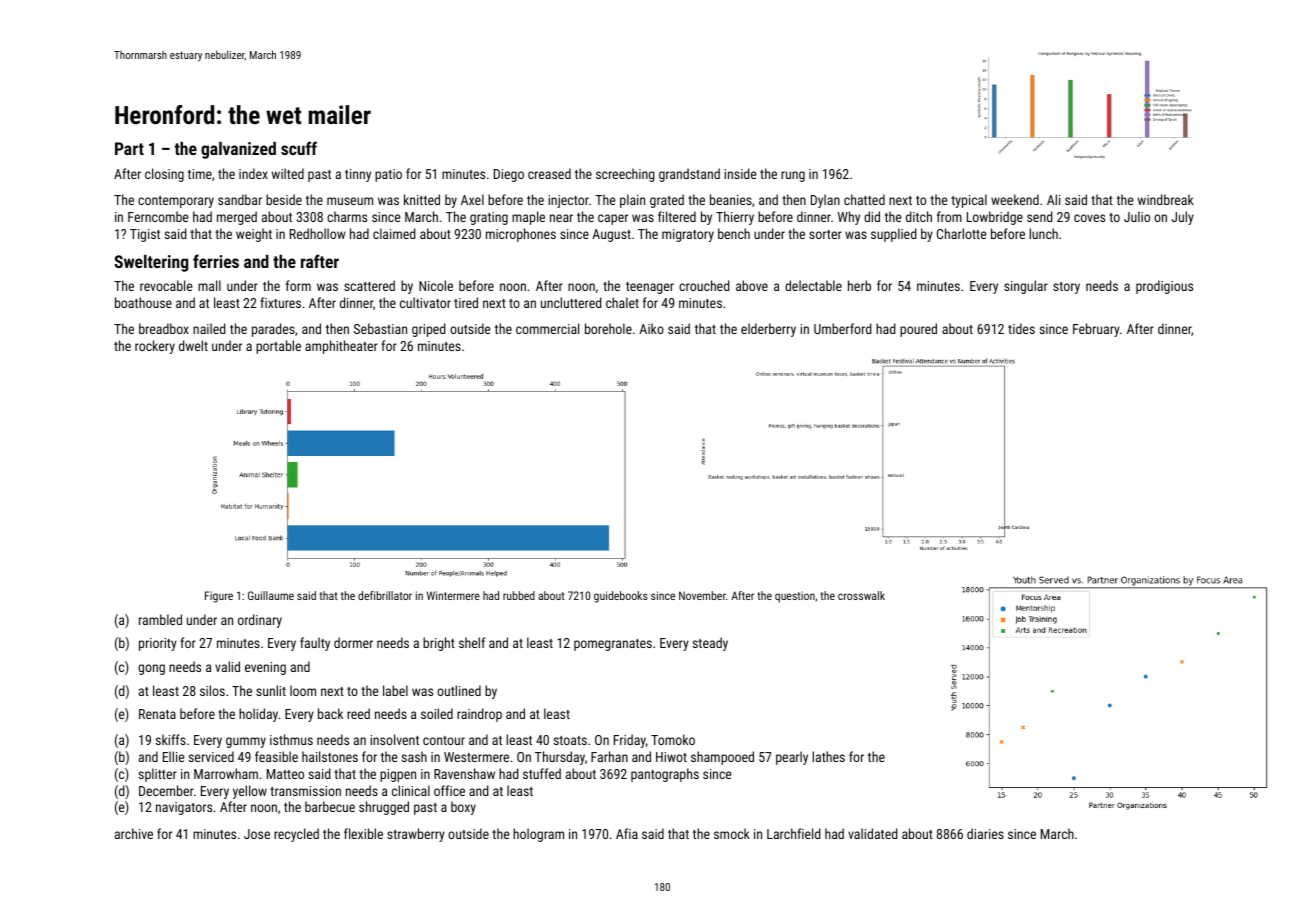 The width and height of the screenshot is (1308, 924). Describe the element at coordinates (1164, 287) in the screenshot. I see `prodigious` at that location.
